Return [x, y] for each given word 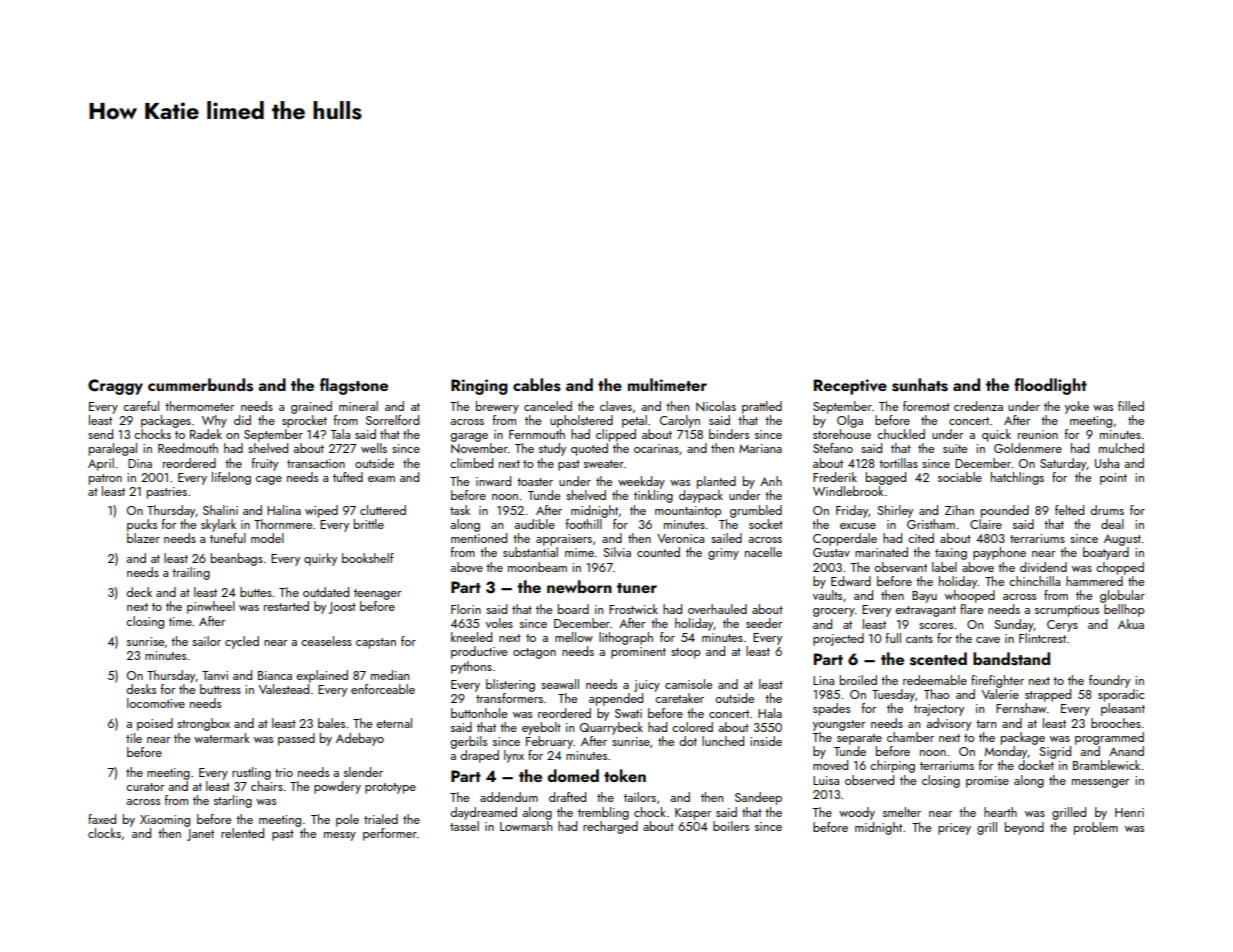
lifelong [231, 478]
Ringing [479, 387]
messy [340, 836]
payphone [999, 553]
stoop [685, 653]
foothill [584, 524]
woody [857, 813]
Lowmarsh [526, 826]
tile [134, 738]
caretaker [679, 698]
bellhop [1124, 610]
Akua [1131, 624]
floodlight [1050, 386]
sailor [206, 641]
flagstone [354, 386]
